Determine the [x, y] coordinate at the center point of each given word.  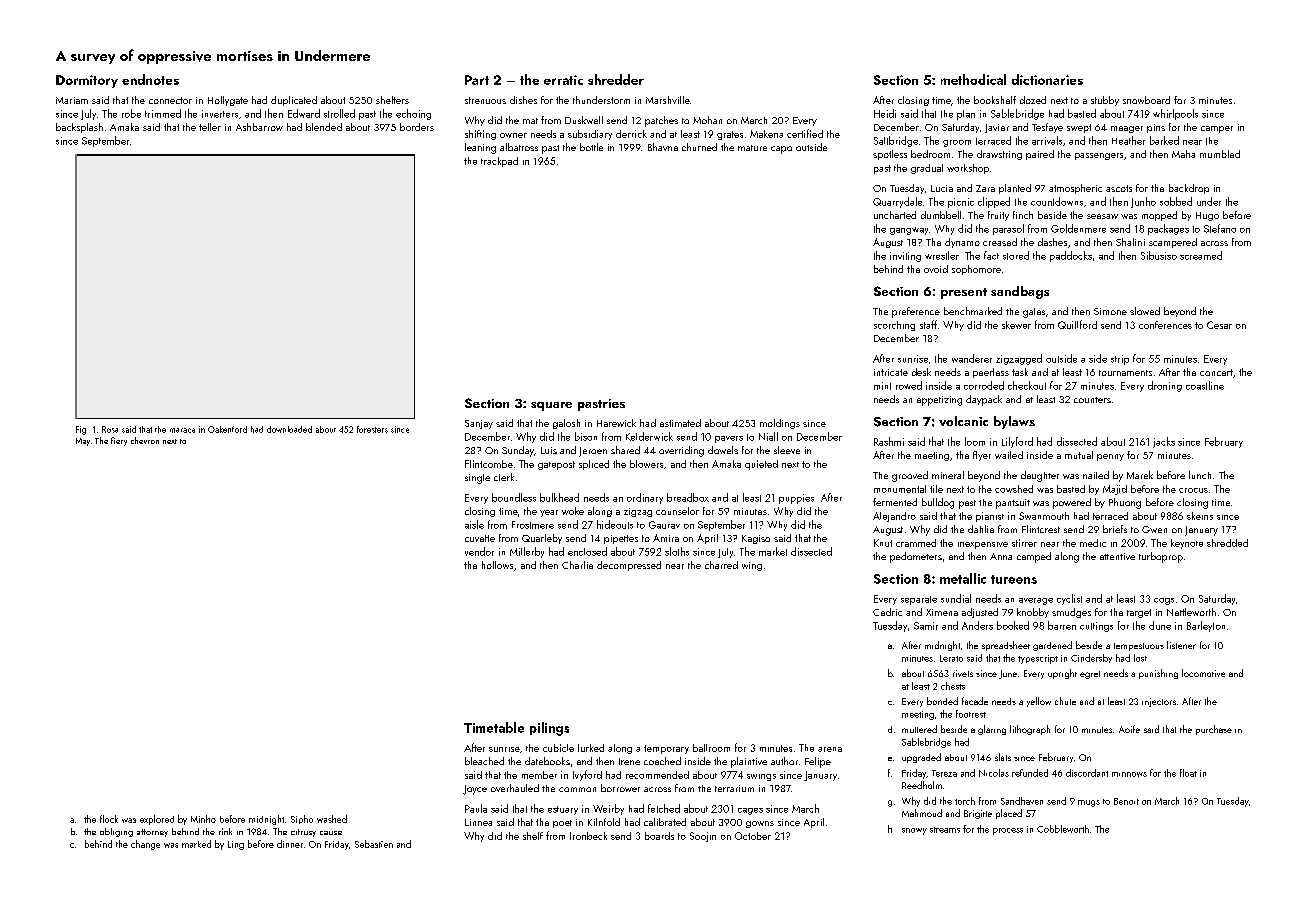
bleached [484, 761]
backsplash [79, 128]
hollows [497, 565]
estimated [680, 423]
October [753, 836]
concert [1216, 372]
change [145, 845]
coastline [1205, 385]
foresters [372, 429]
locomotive [1203, 673]
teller [210, 127]
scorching [894, 326]
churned [699, 147]
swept [1079, 128]
